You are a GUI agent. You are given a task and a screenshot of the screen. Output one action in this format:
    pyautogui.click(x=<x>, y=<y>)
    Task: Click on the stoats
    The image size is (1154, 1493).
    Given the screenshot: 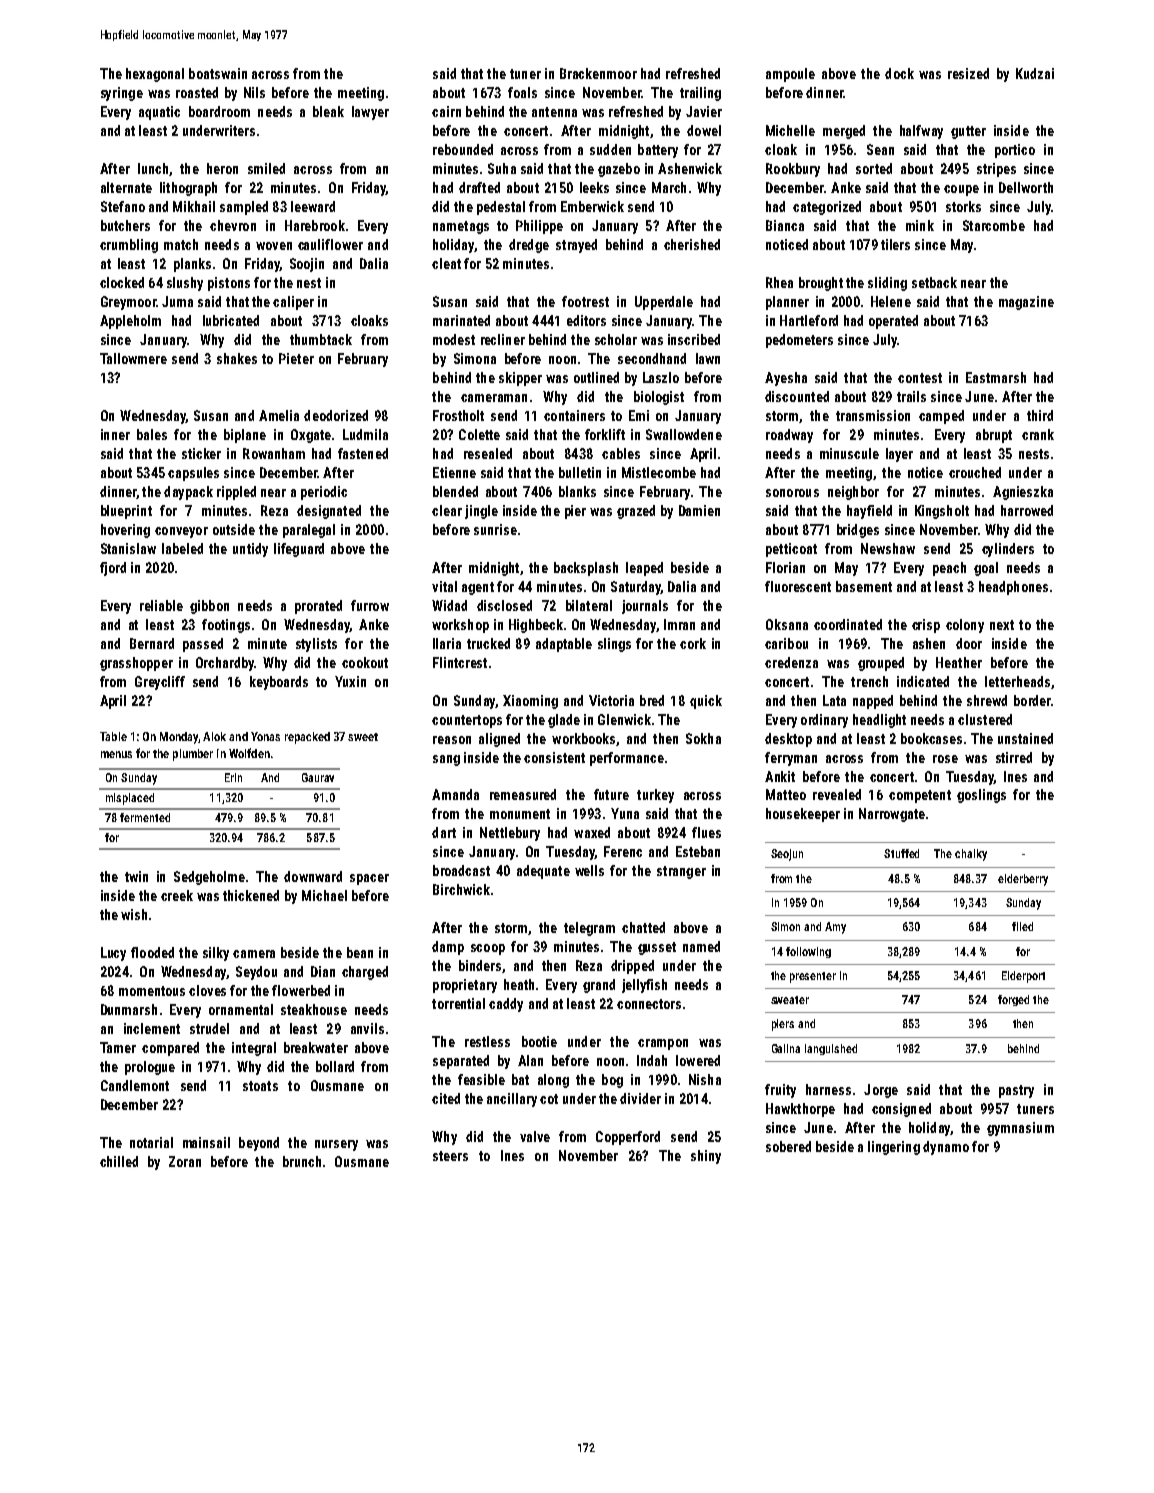 What is the action you would take?
    pyautogui.click(x=260, y=1086)
